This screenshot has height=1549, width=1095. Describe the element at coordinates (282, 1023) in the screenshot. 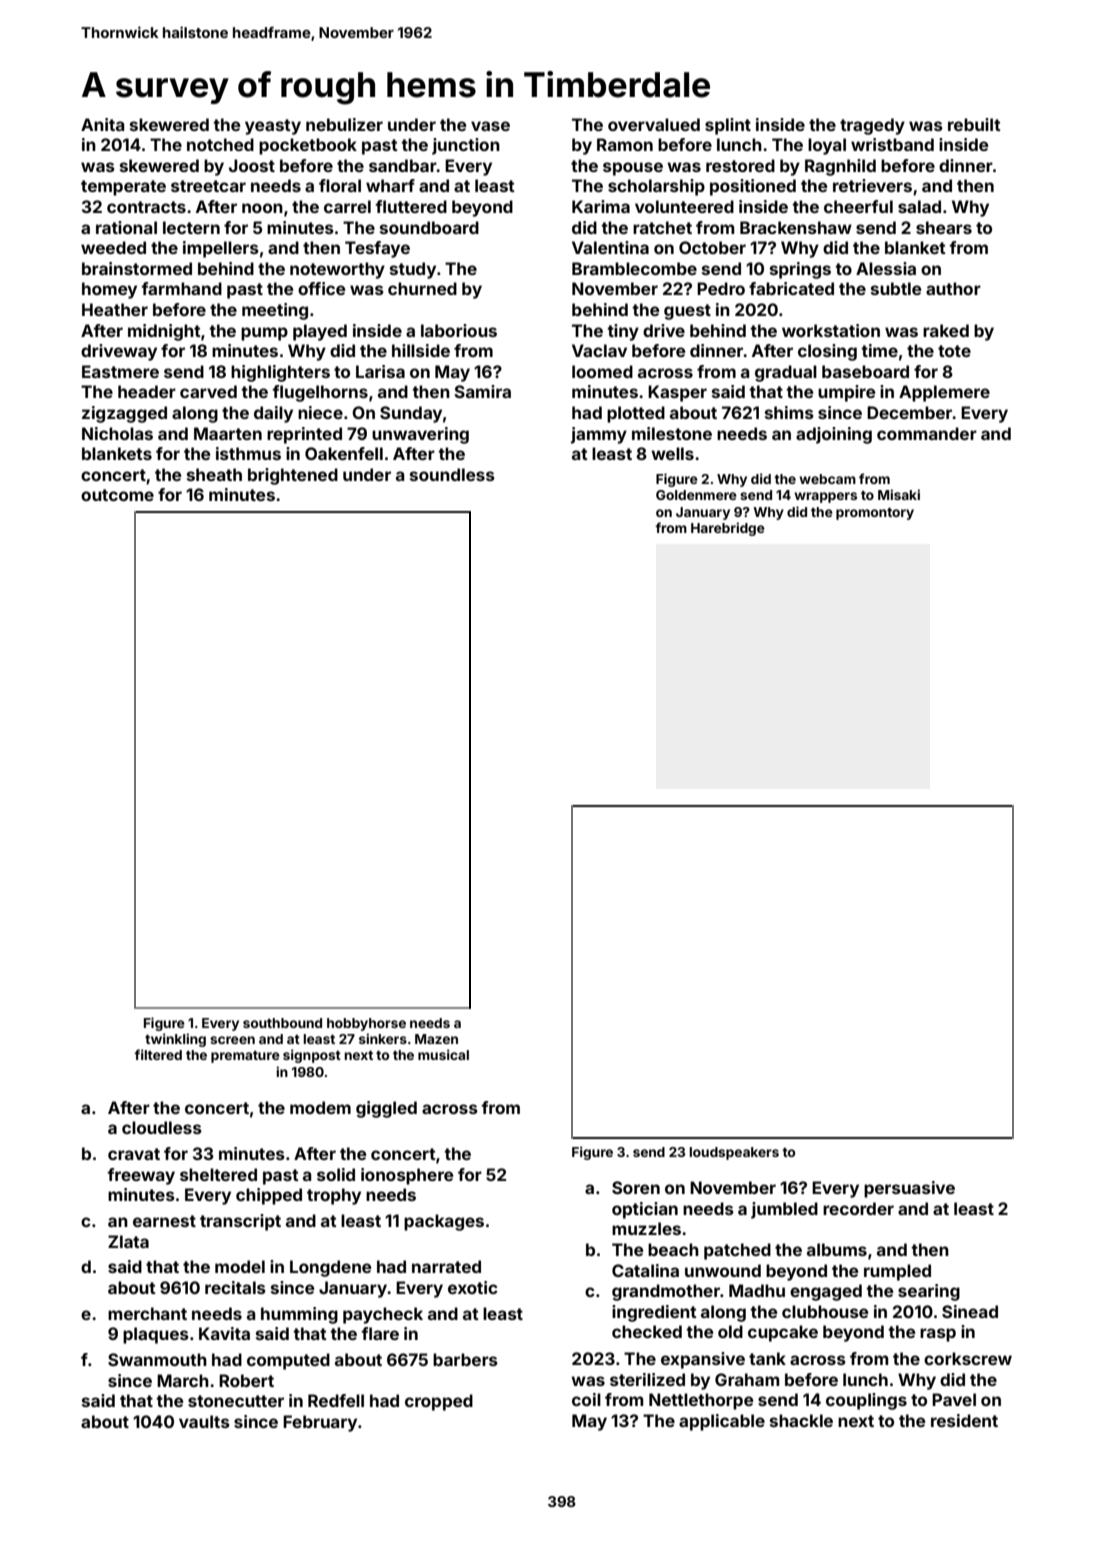

I see `southbound` at that location.
